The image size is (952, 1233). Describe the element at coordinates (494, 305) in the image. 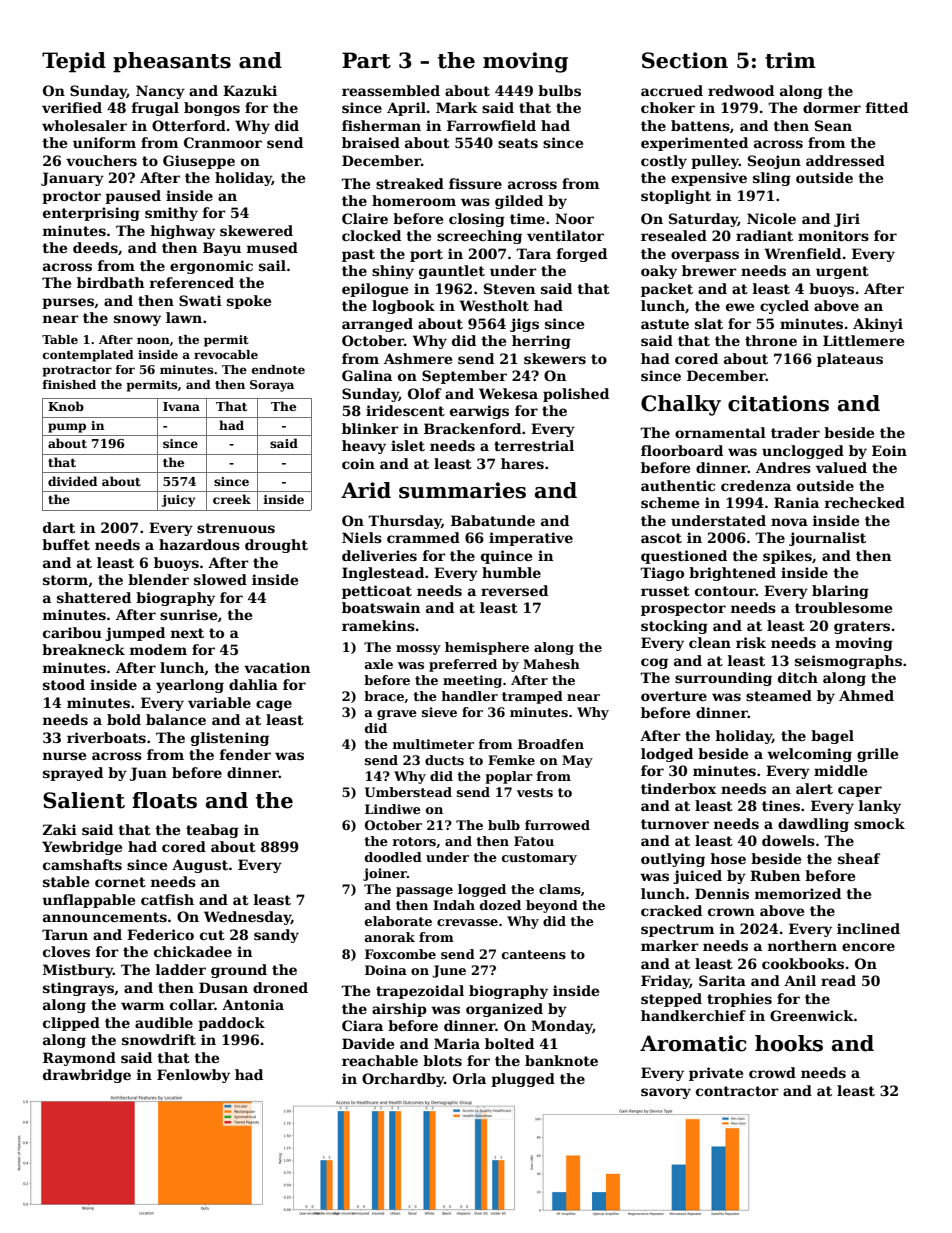

I see `Westholt` at that location.
